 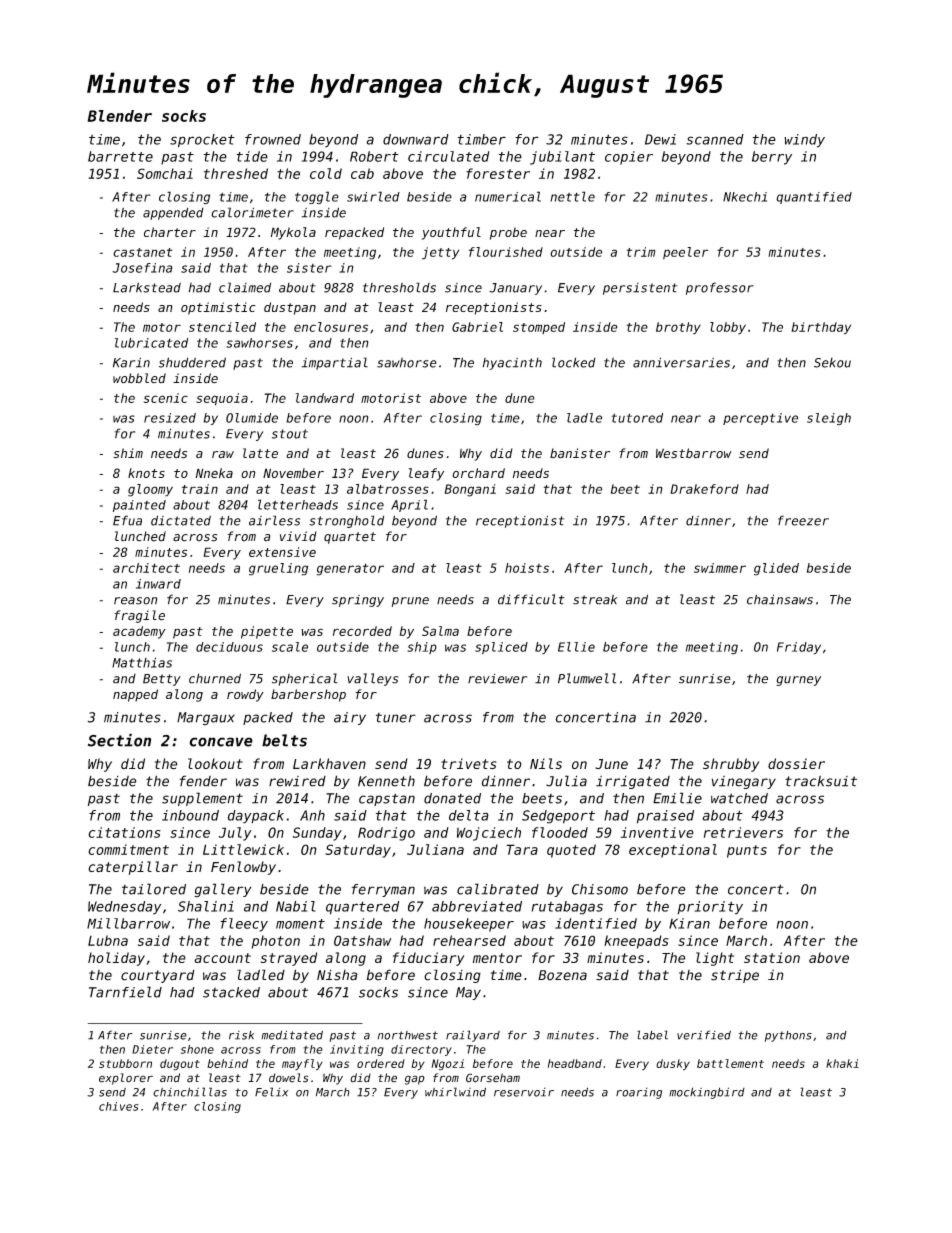 What do you see at coordinates (146, 473) in the document?
I see `knots` at bounding box center [146, 473].
